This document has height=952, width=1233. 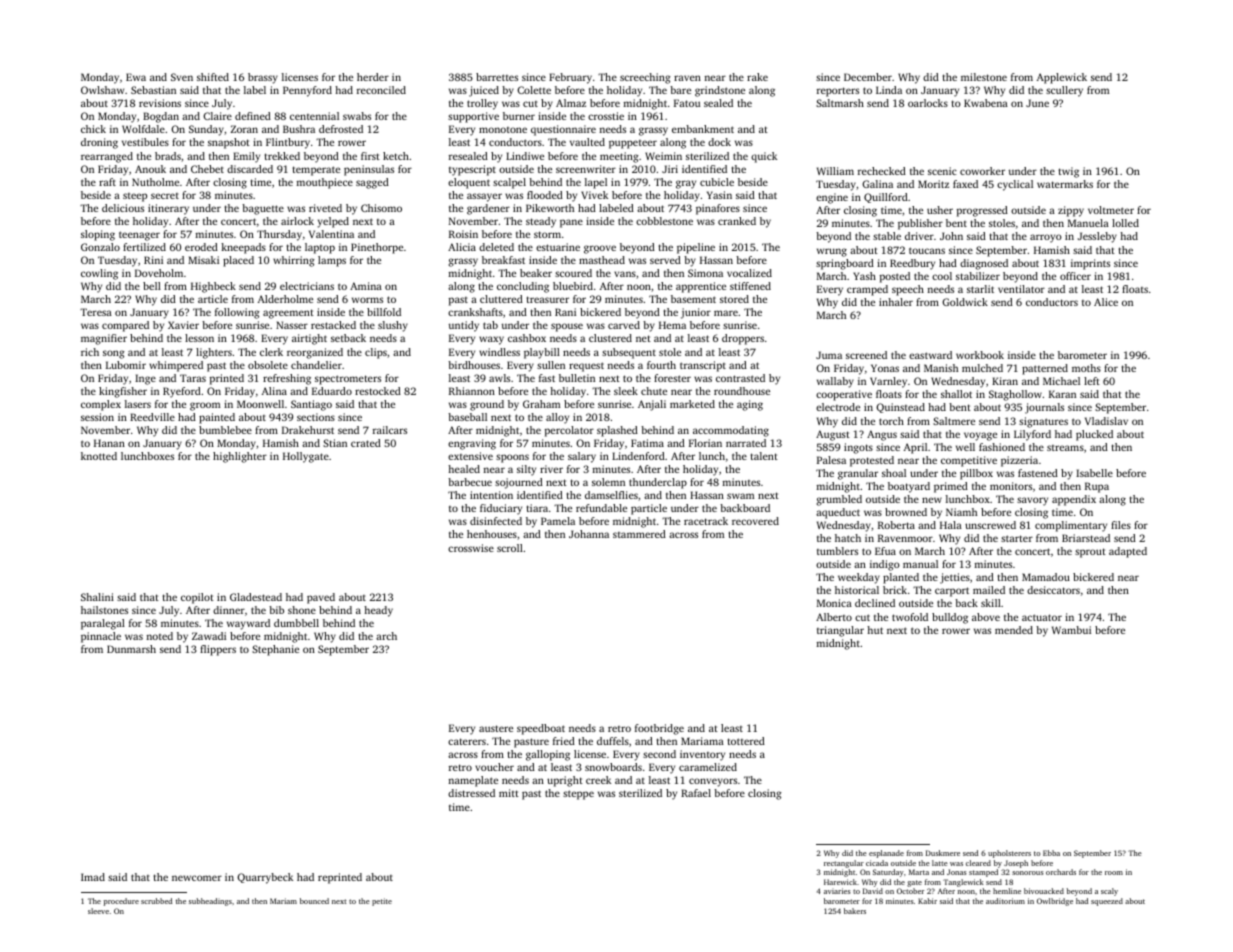 I want to click on Rafael, so click(x=696, y=793).
